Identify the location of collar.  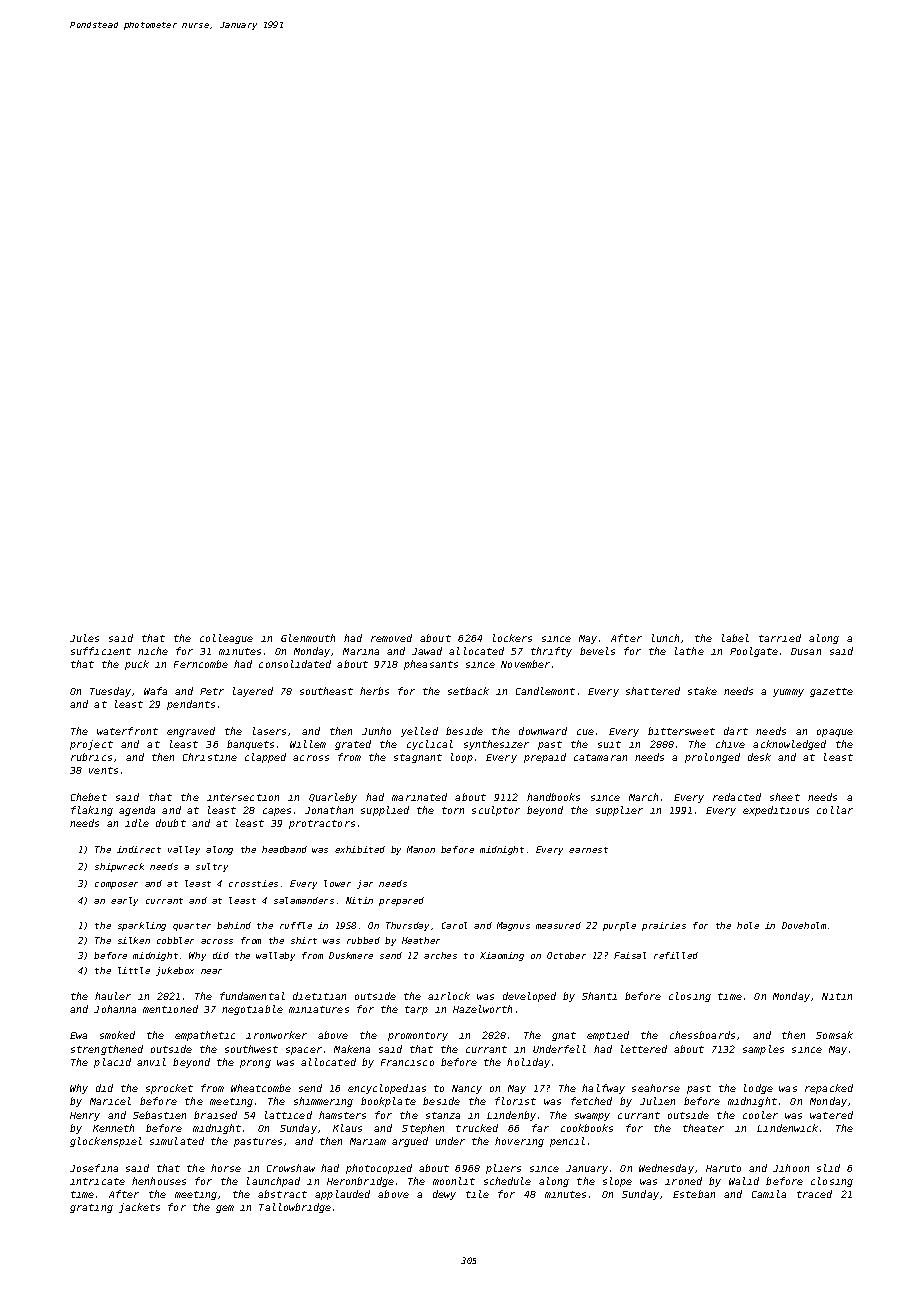
(835, 810).
